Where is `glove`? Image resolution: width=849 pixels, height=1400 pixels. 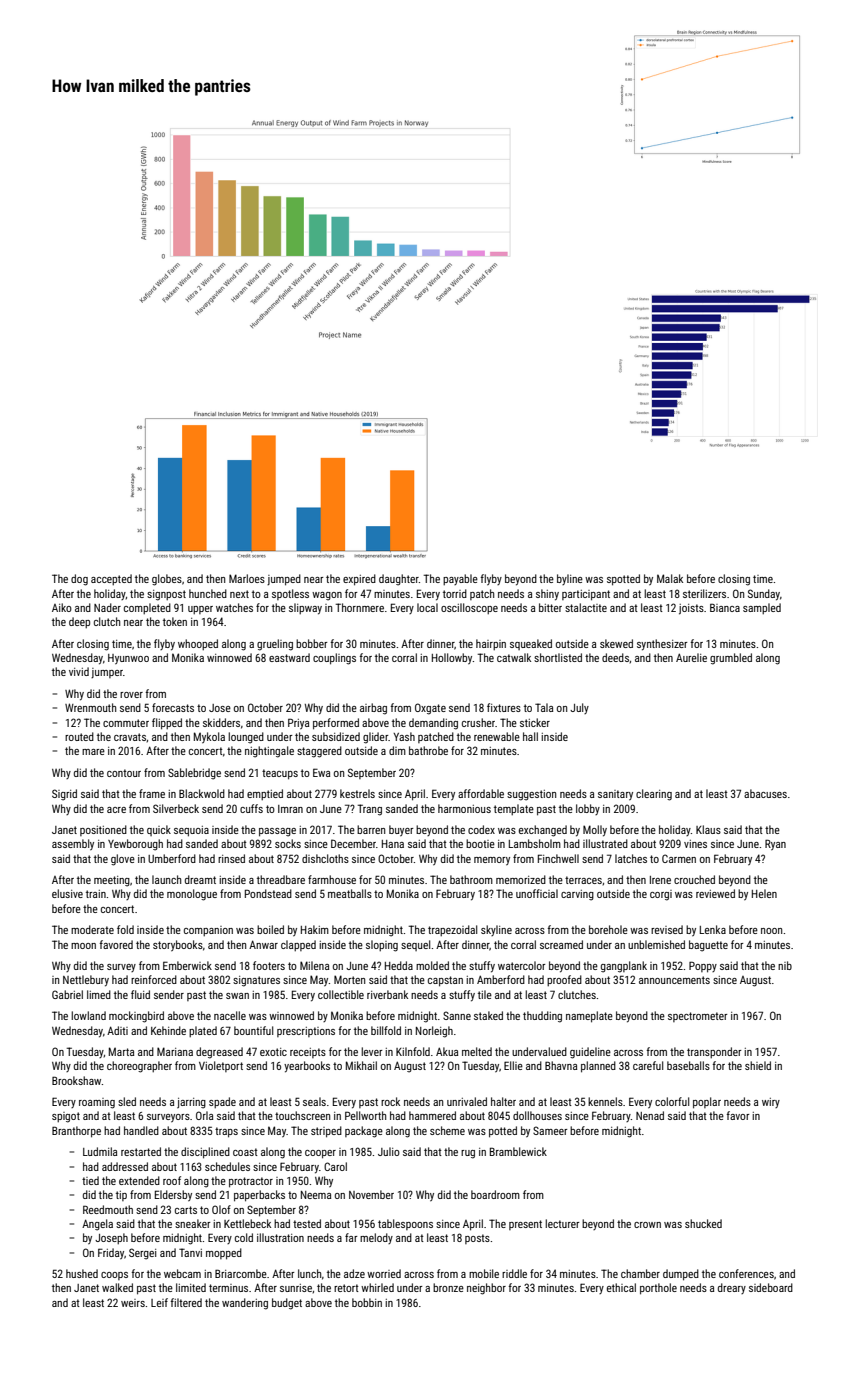
glove is located at coordinates (123, 860).
